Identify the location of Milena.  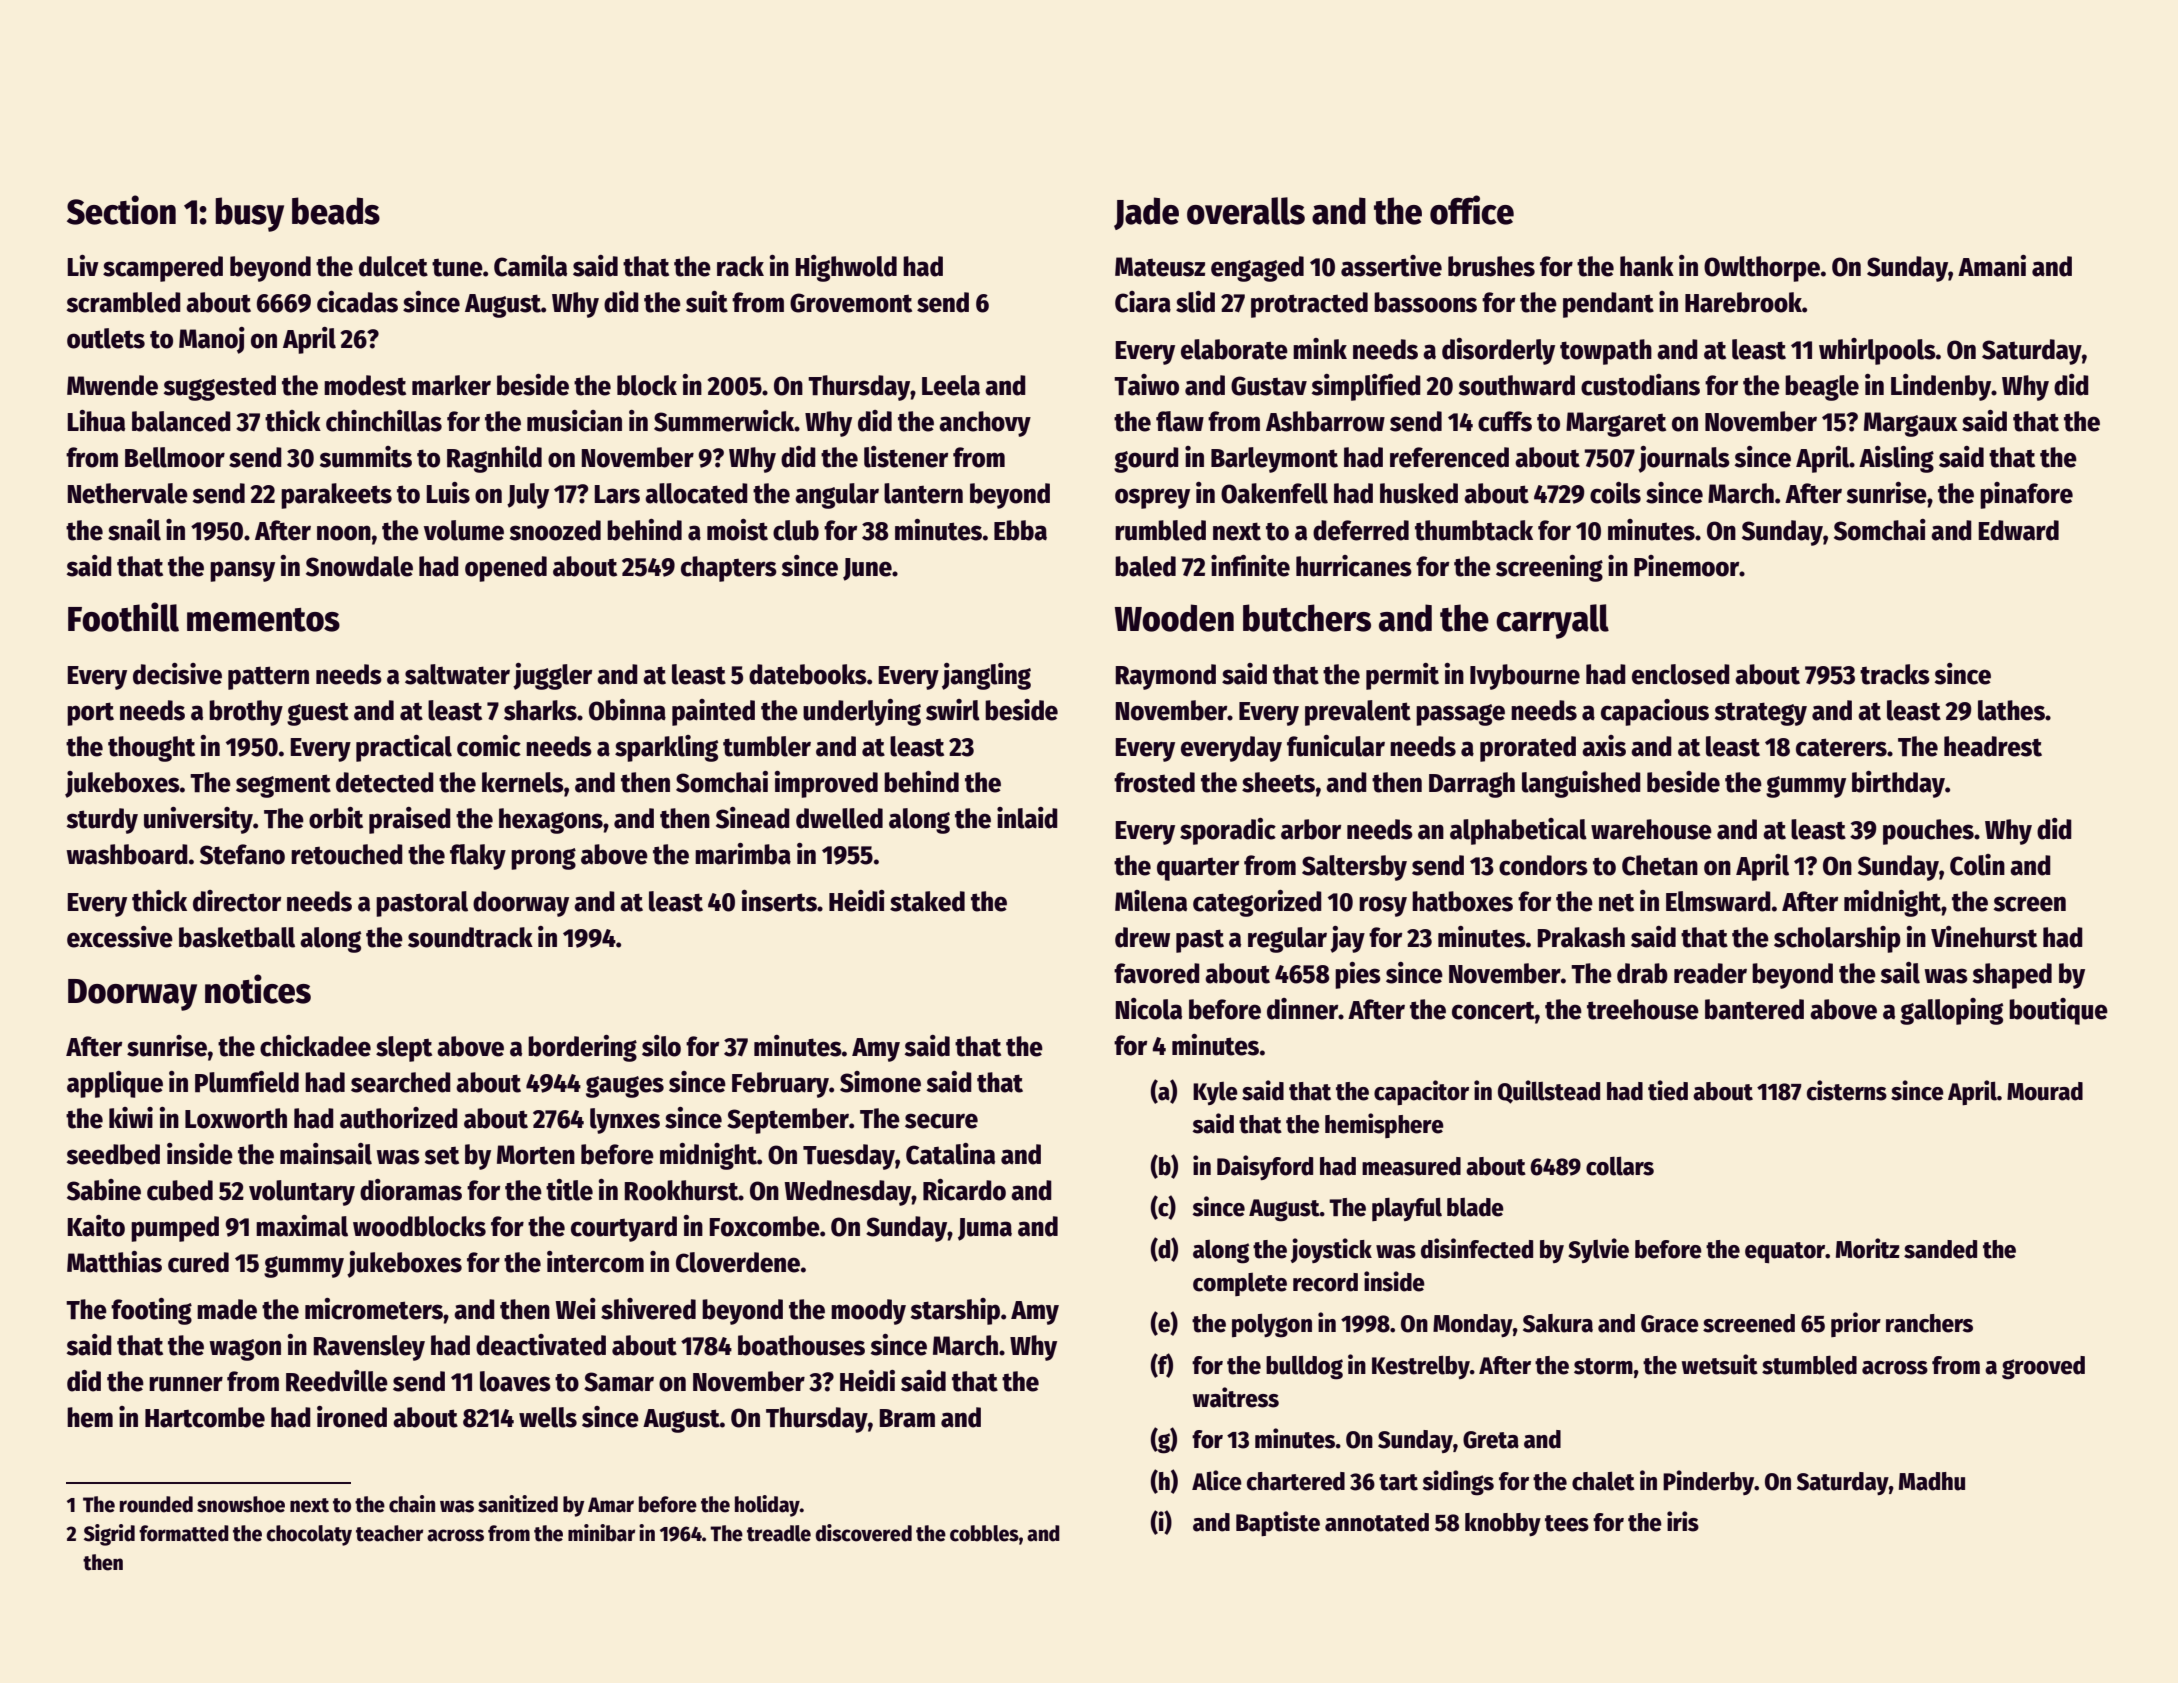
(1151, 901).
